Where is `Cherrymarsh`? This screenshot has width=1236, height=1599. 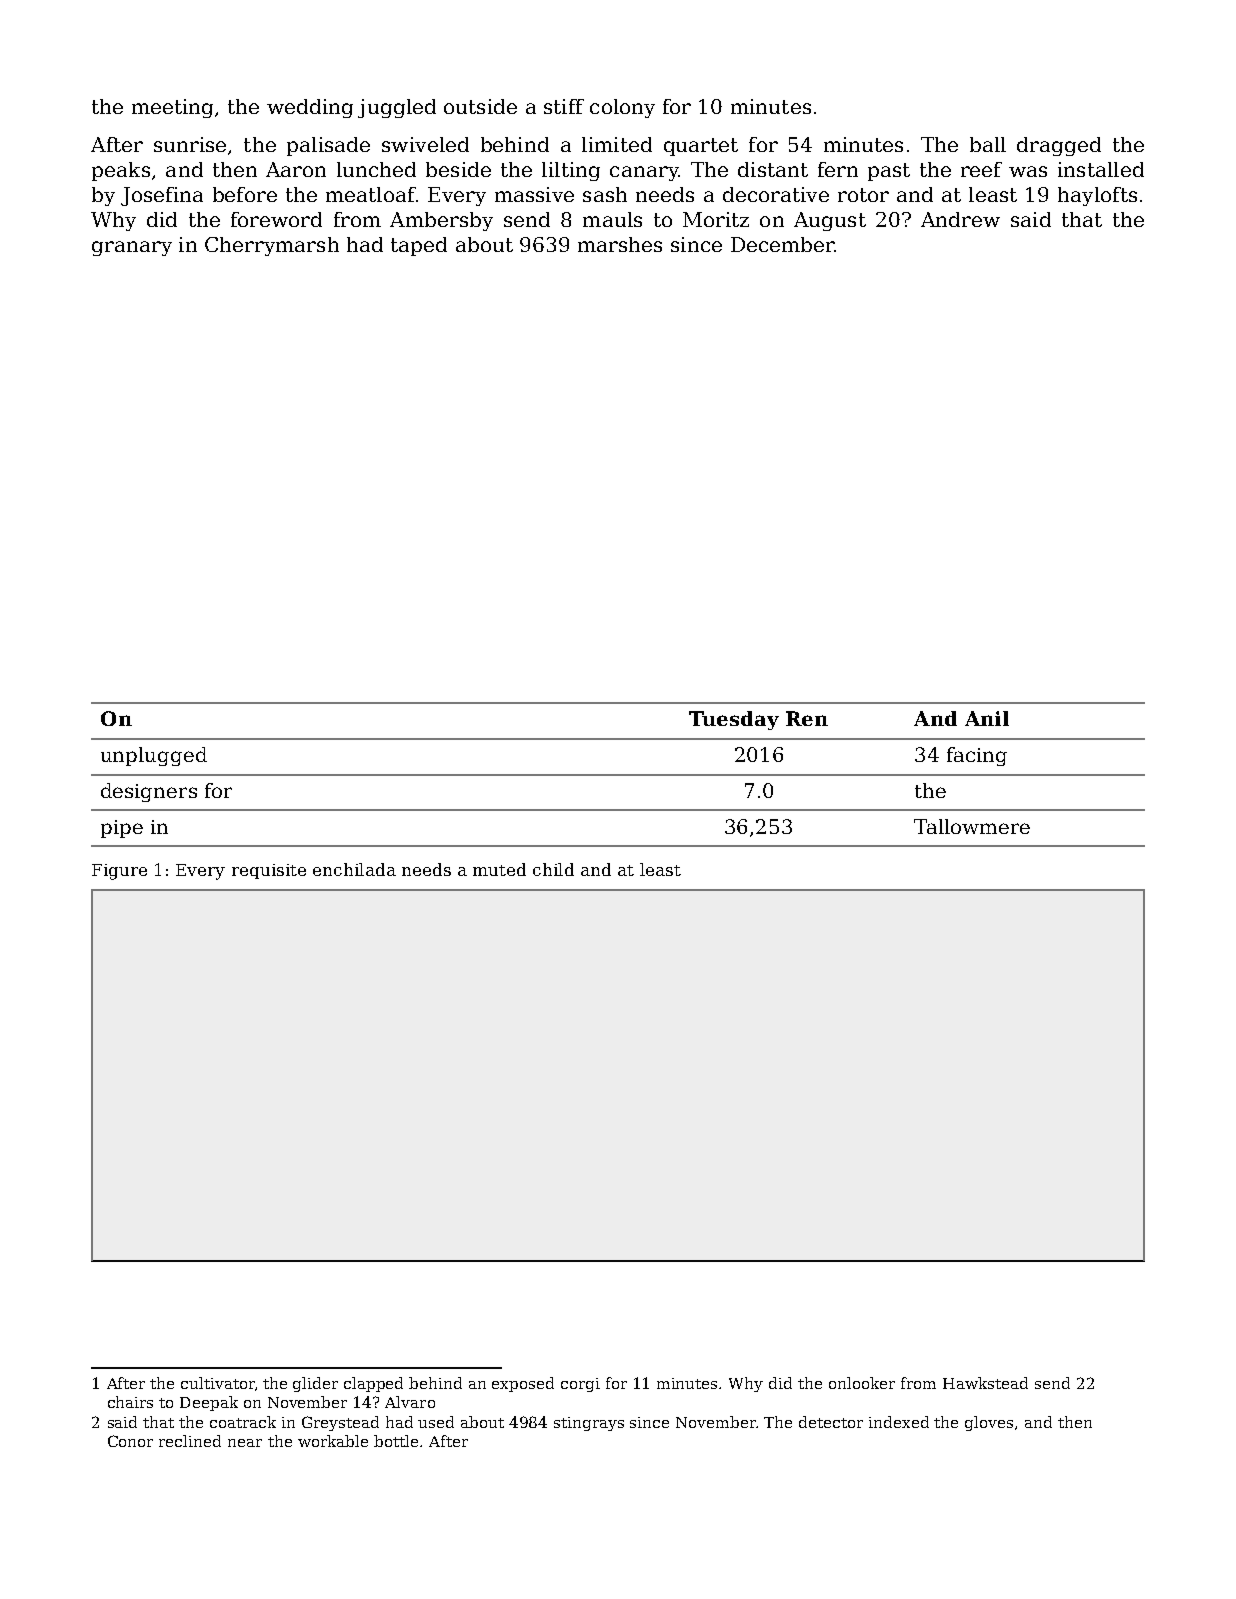
Cherrymarsh is located at coordinates (272, 246).
